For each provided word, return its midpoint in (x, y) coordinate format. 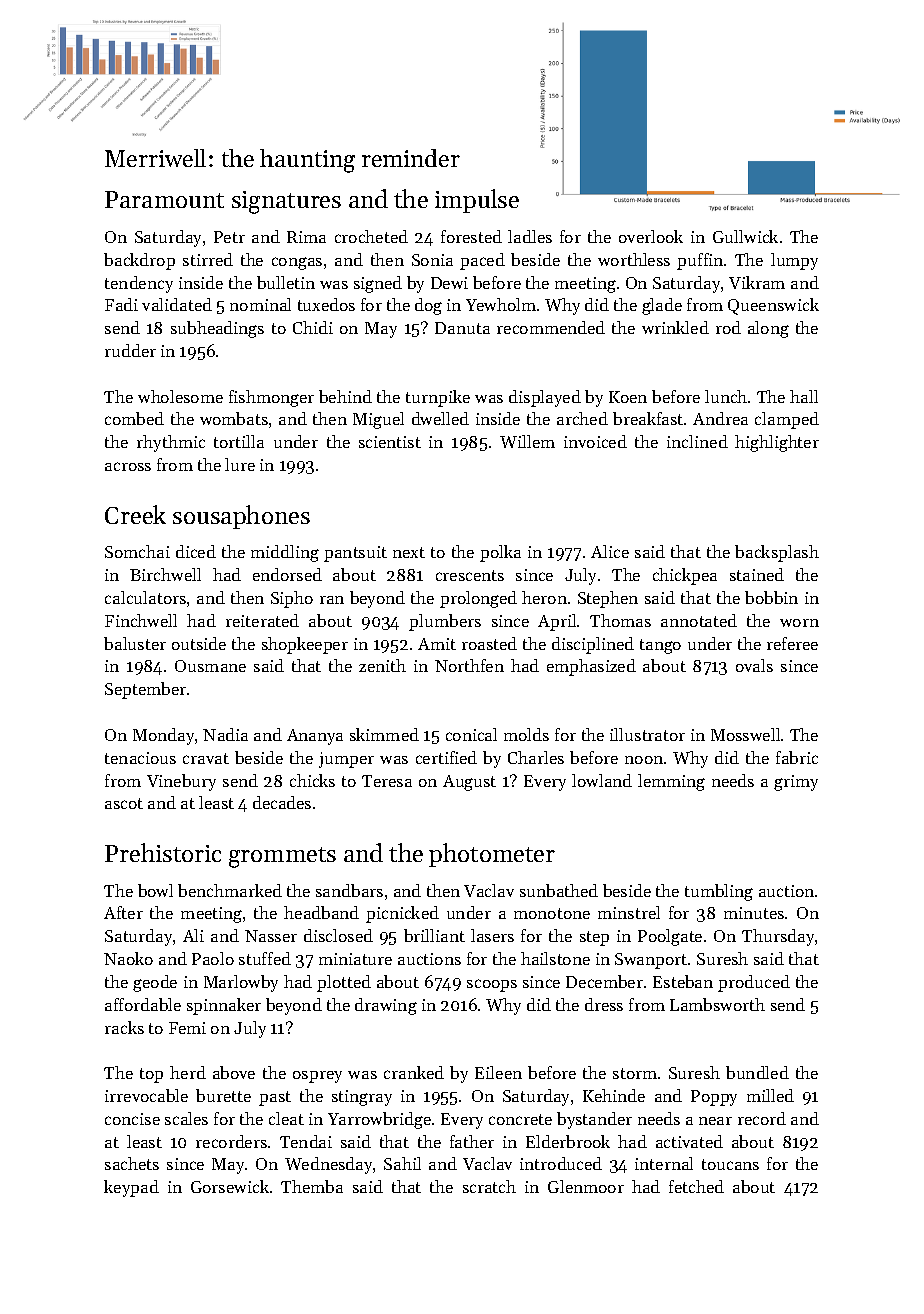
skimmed (384, 734)
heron (544, 597)
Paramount (164, 199)
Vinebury (181, 782)
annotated (699, 620)
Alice (610, 551)
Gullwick (745, 236)
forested (471, 236)
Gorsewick (230, 1186)
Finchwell (141, 620)
